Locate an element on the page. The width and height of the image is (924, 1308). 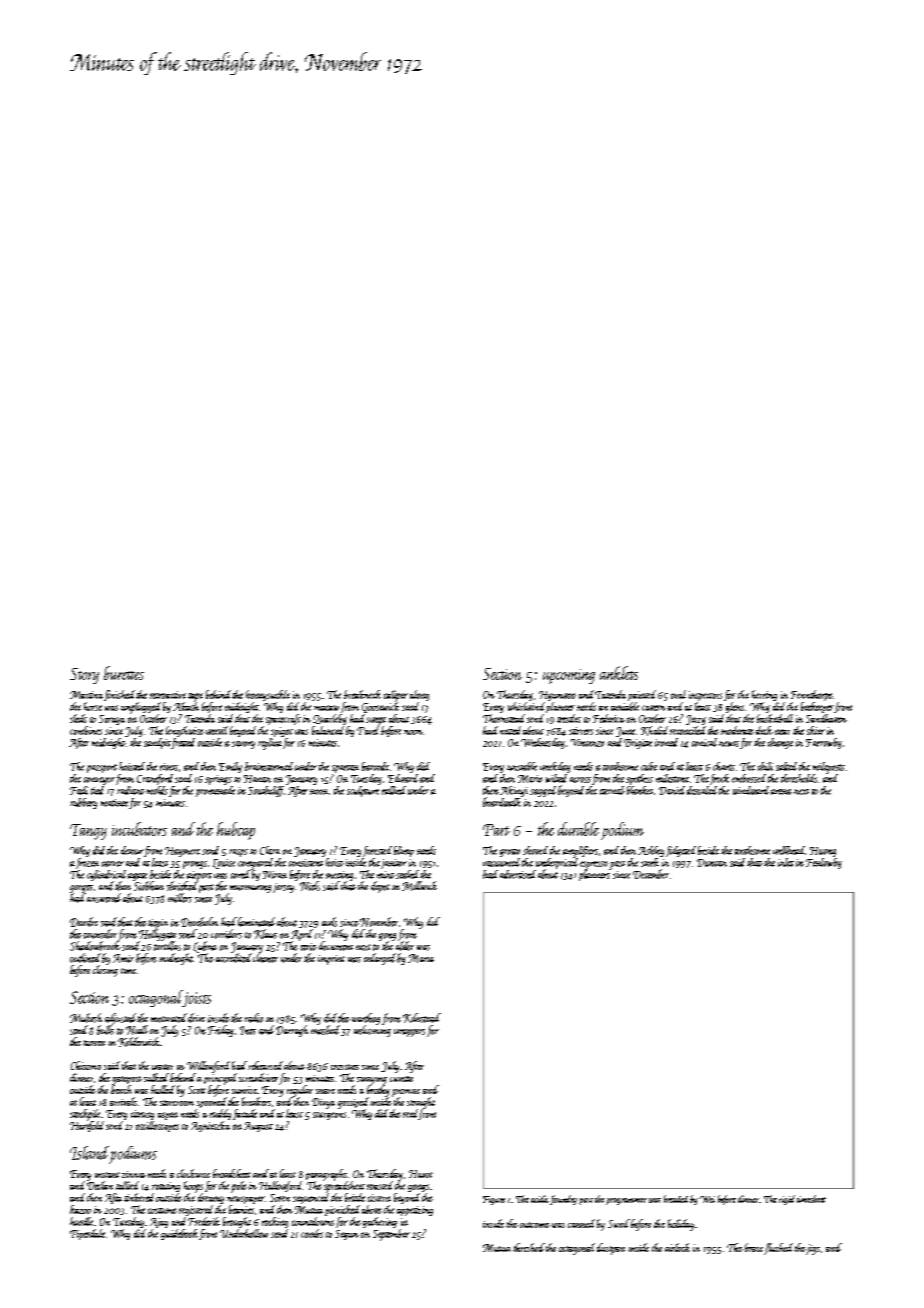
acidic is located at coordinates (540, 1199).
